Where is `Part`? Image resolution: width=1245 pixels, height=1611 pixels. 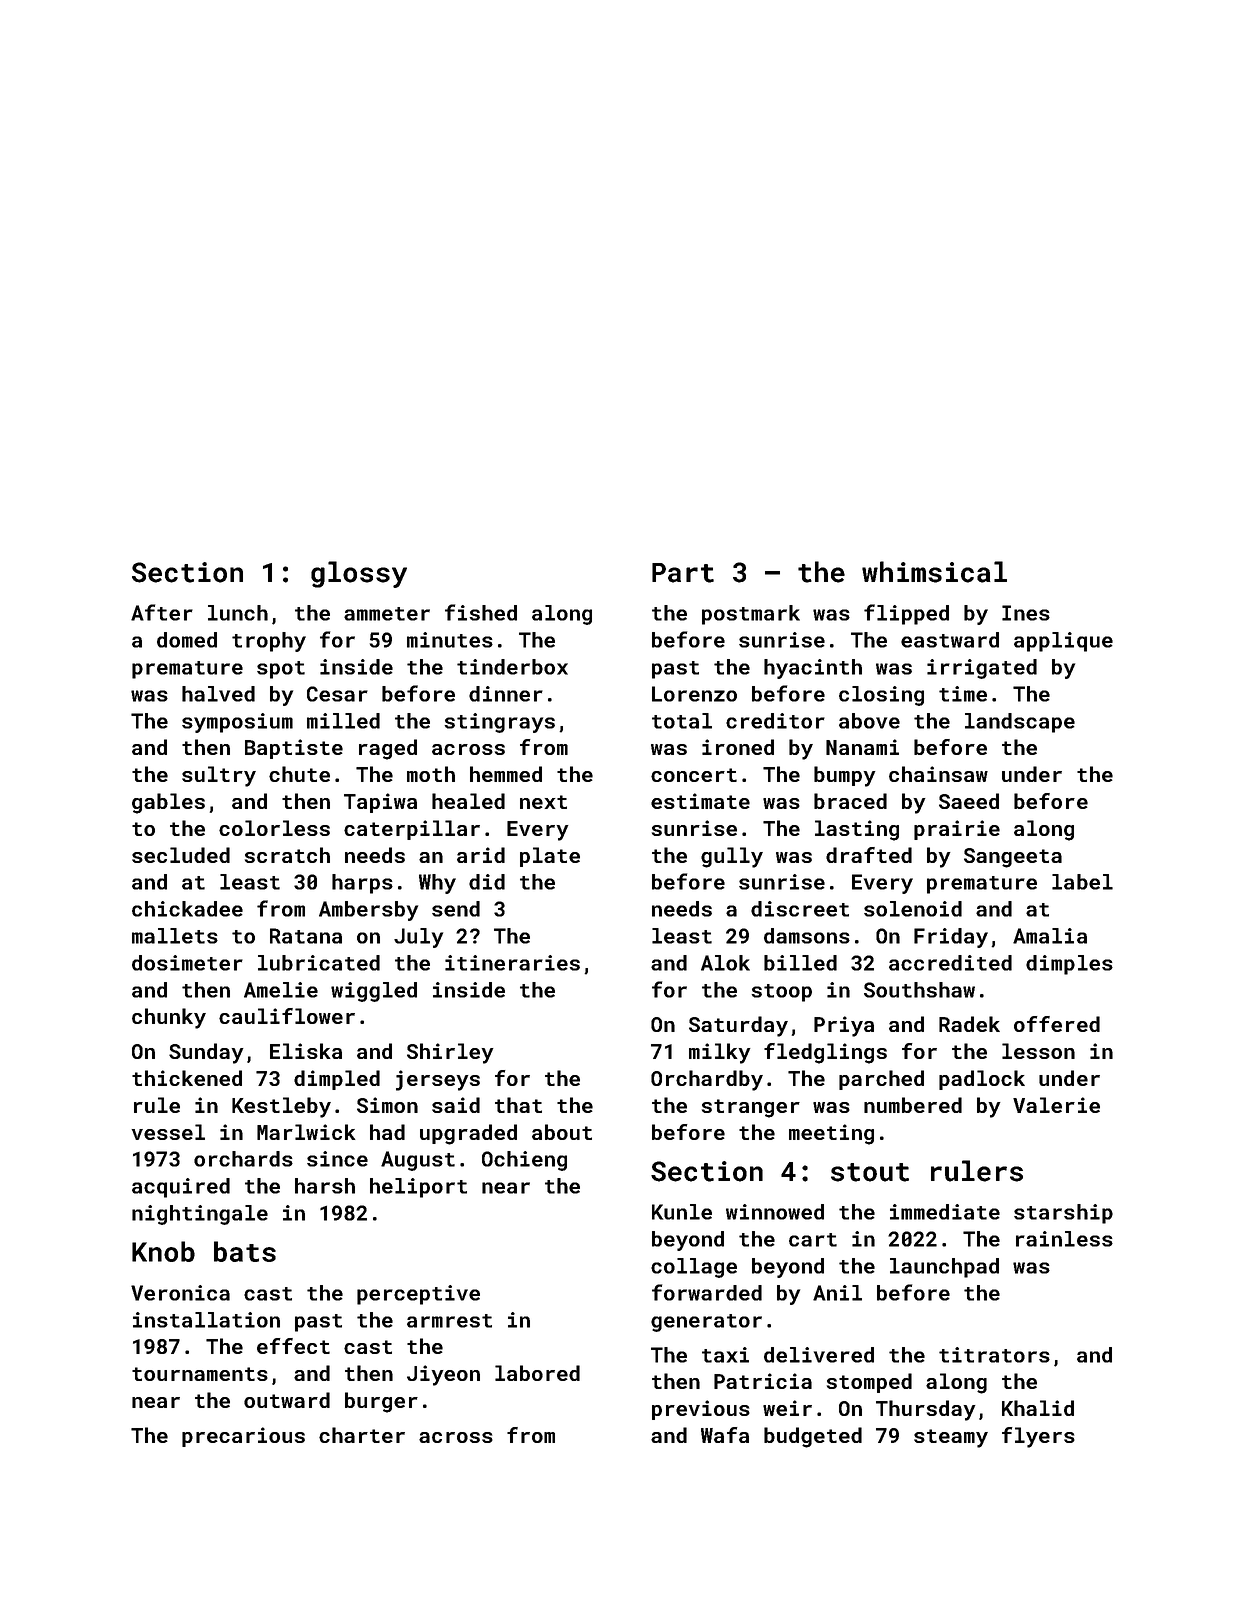 Part is located at coordinates (683, 573).
